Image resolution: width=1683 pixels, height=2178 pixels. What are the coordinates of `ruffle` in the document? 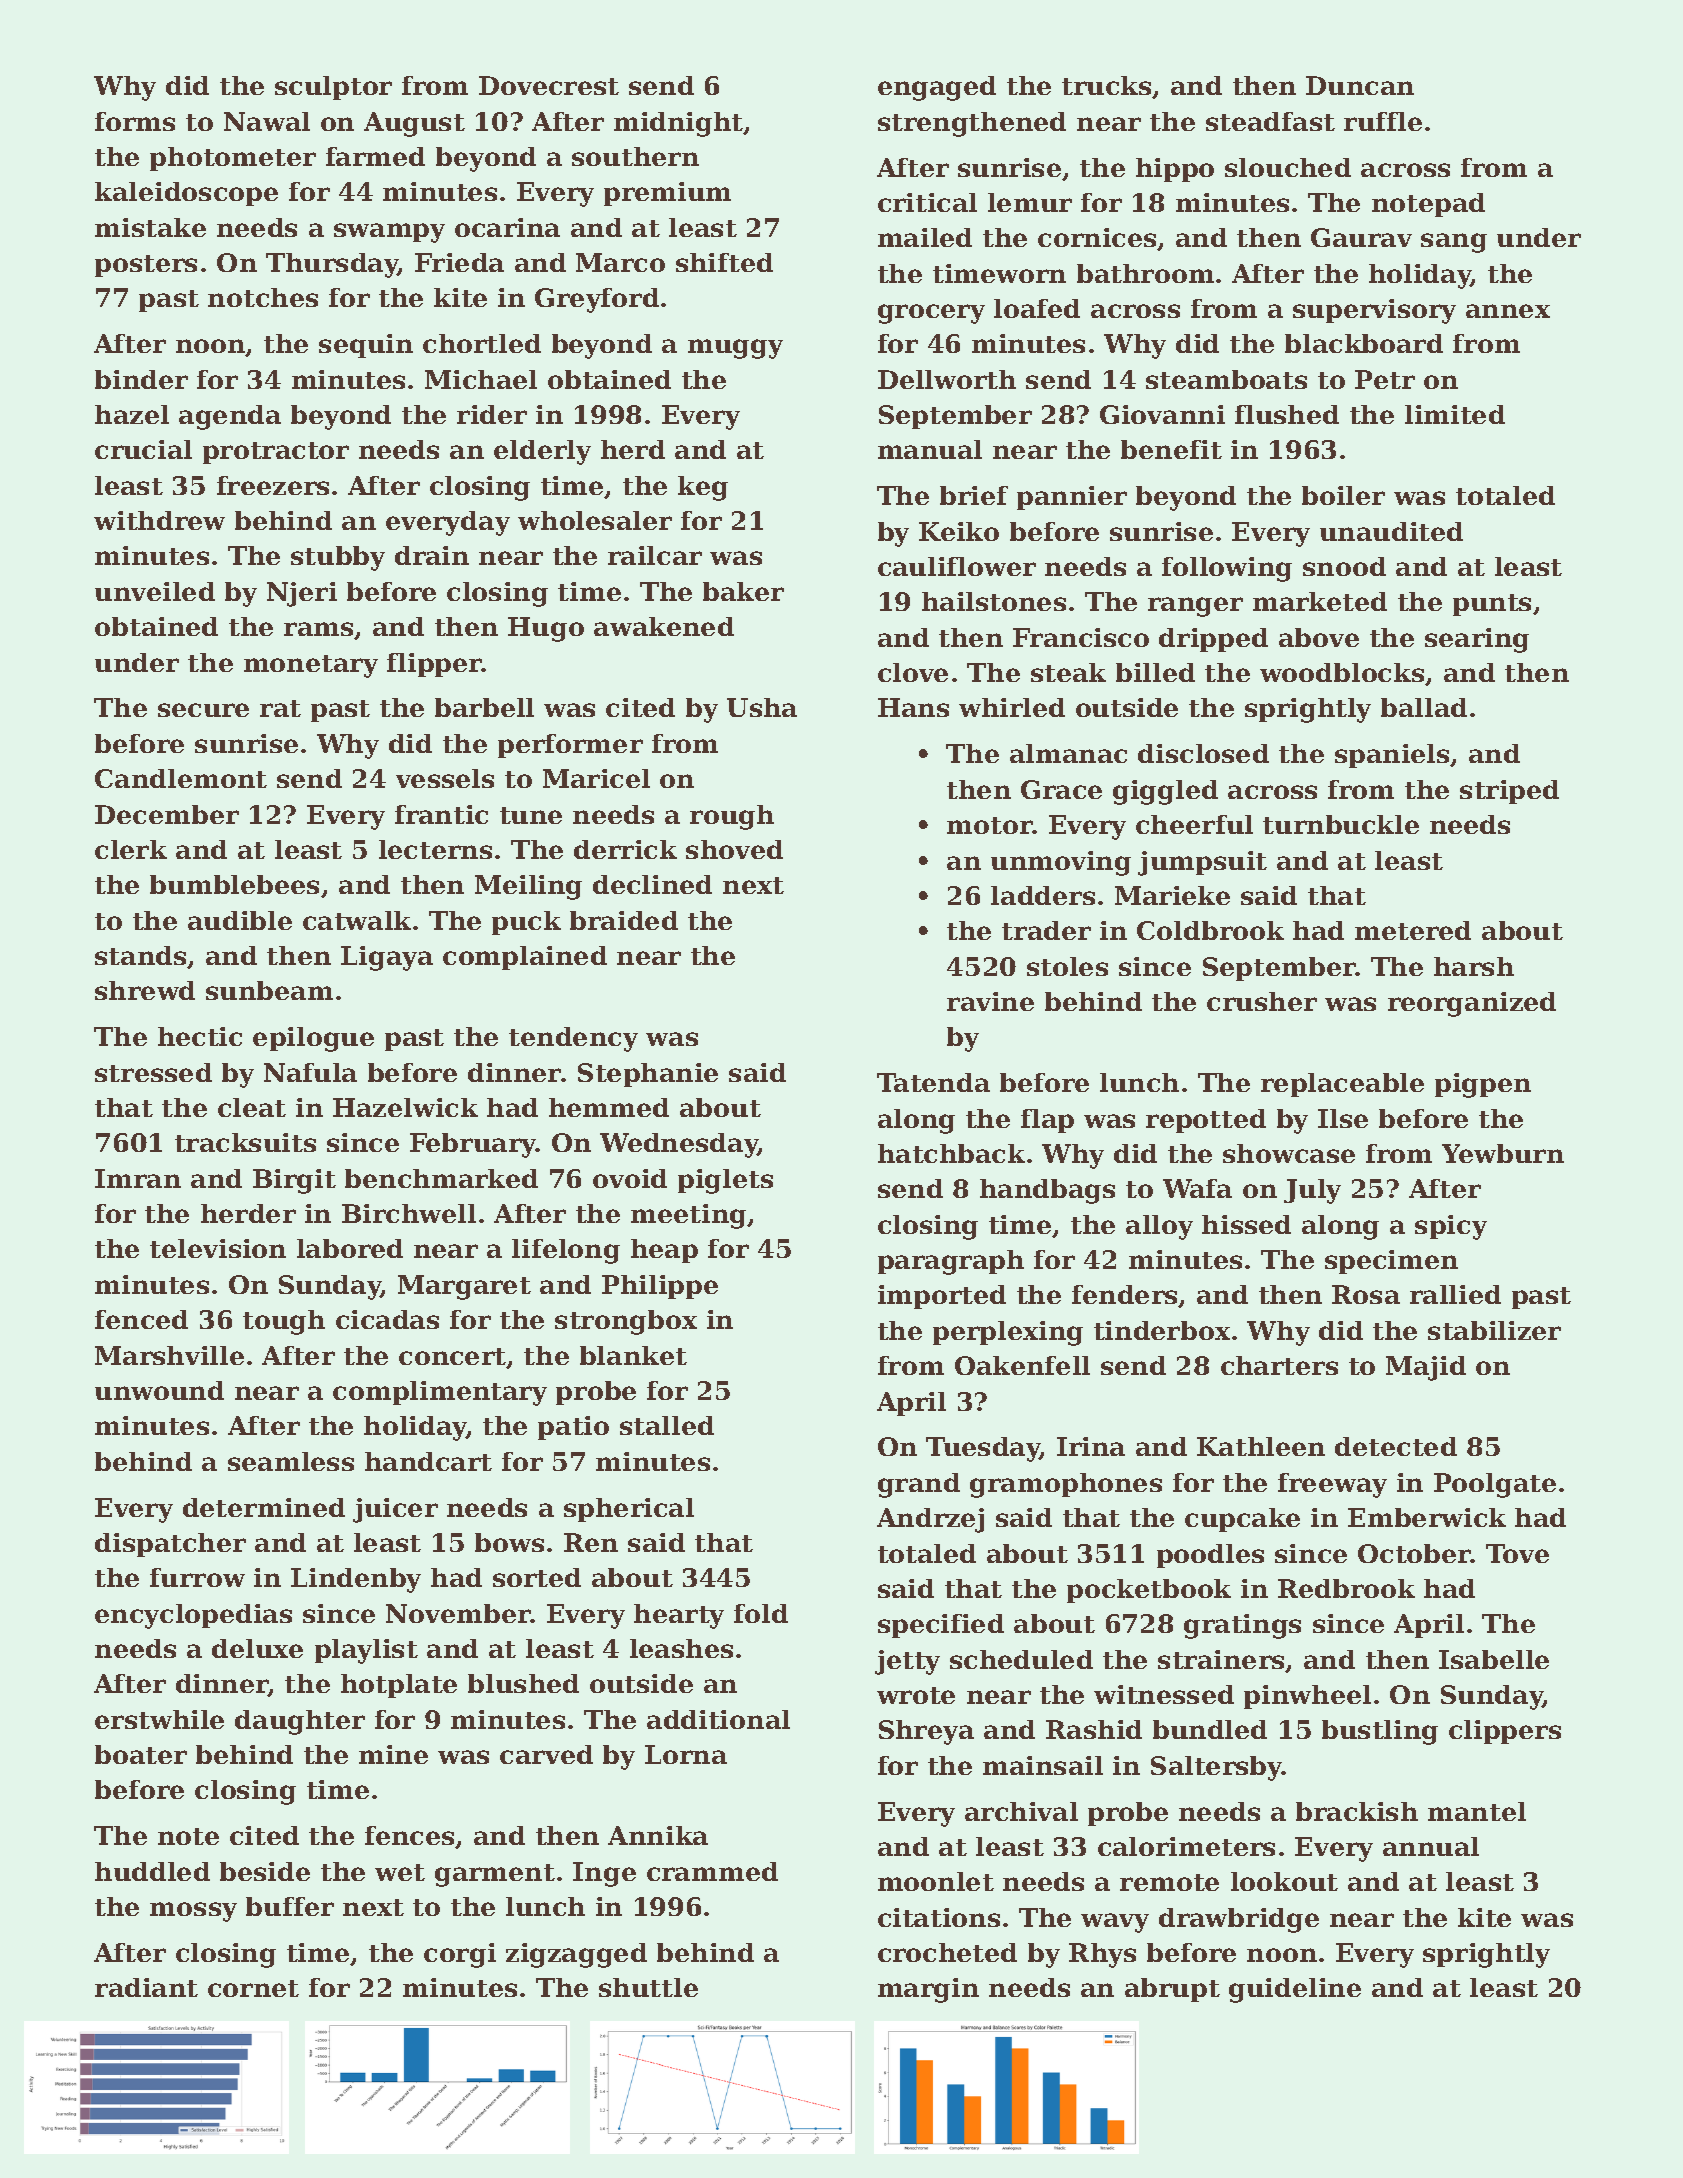 It's located at (1383, 121).
